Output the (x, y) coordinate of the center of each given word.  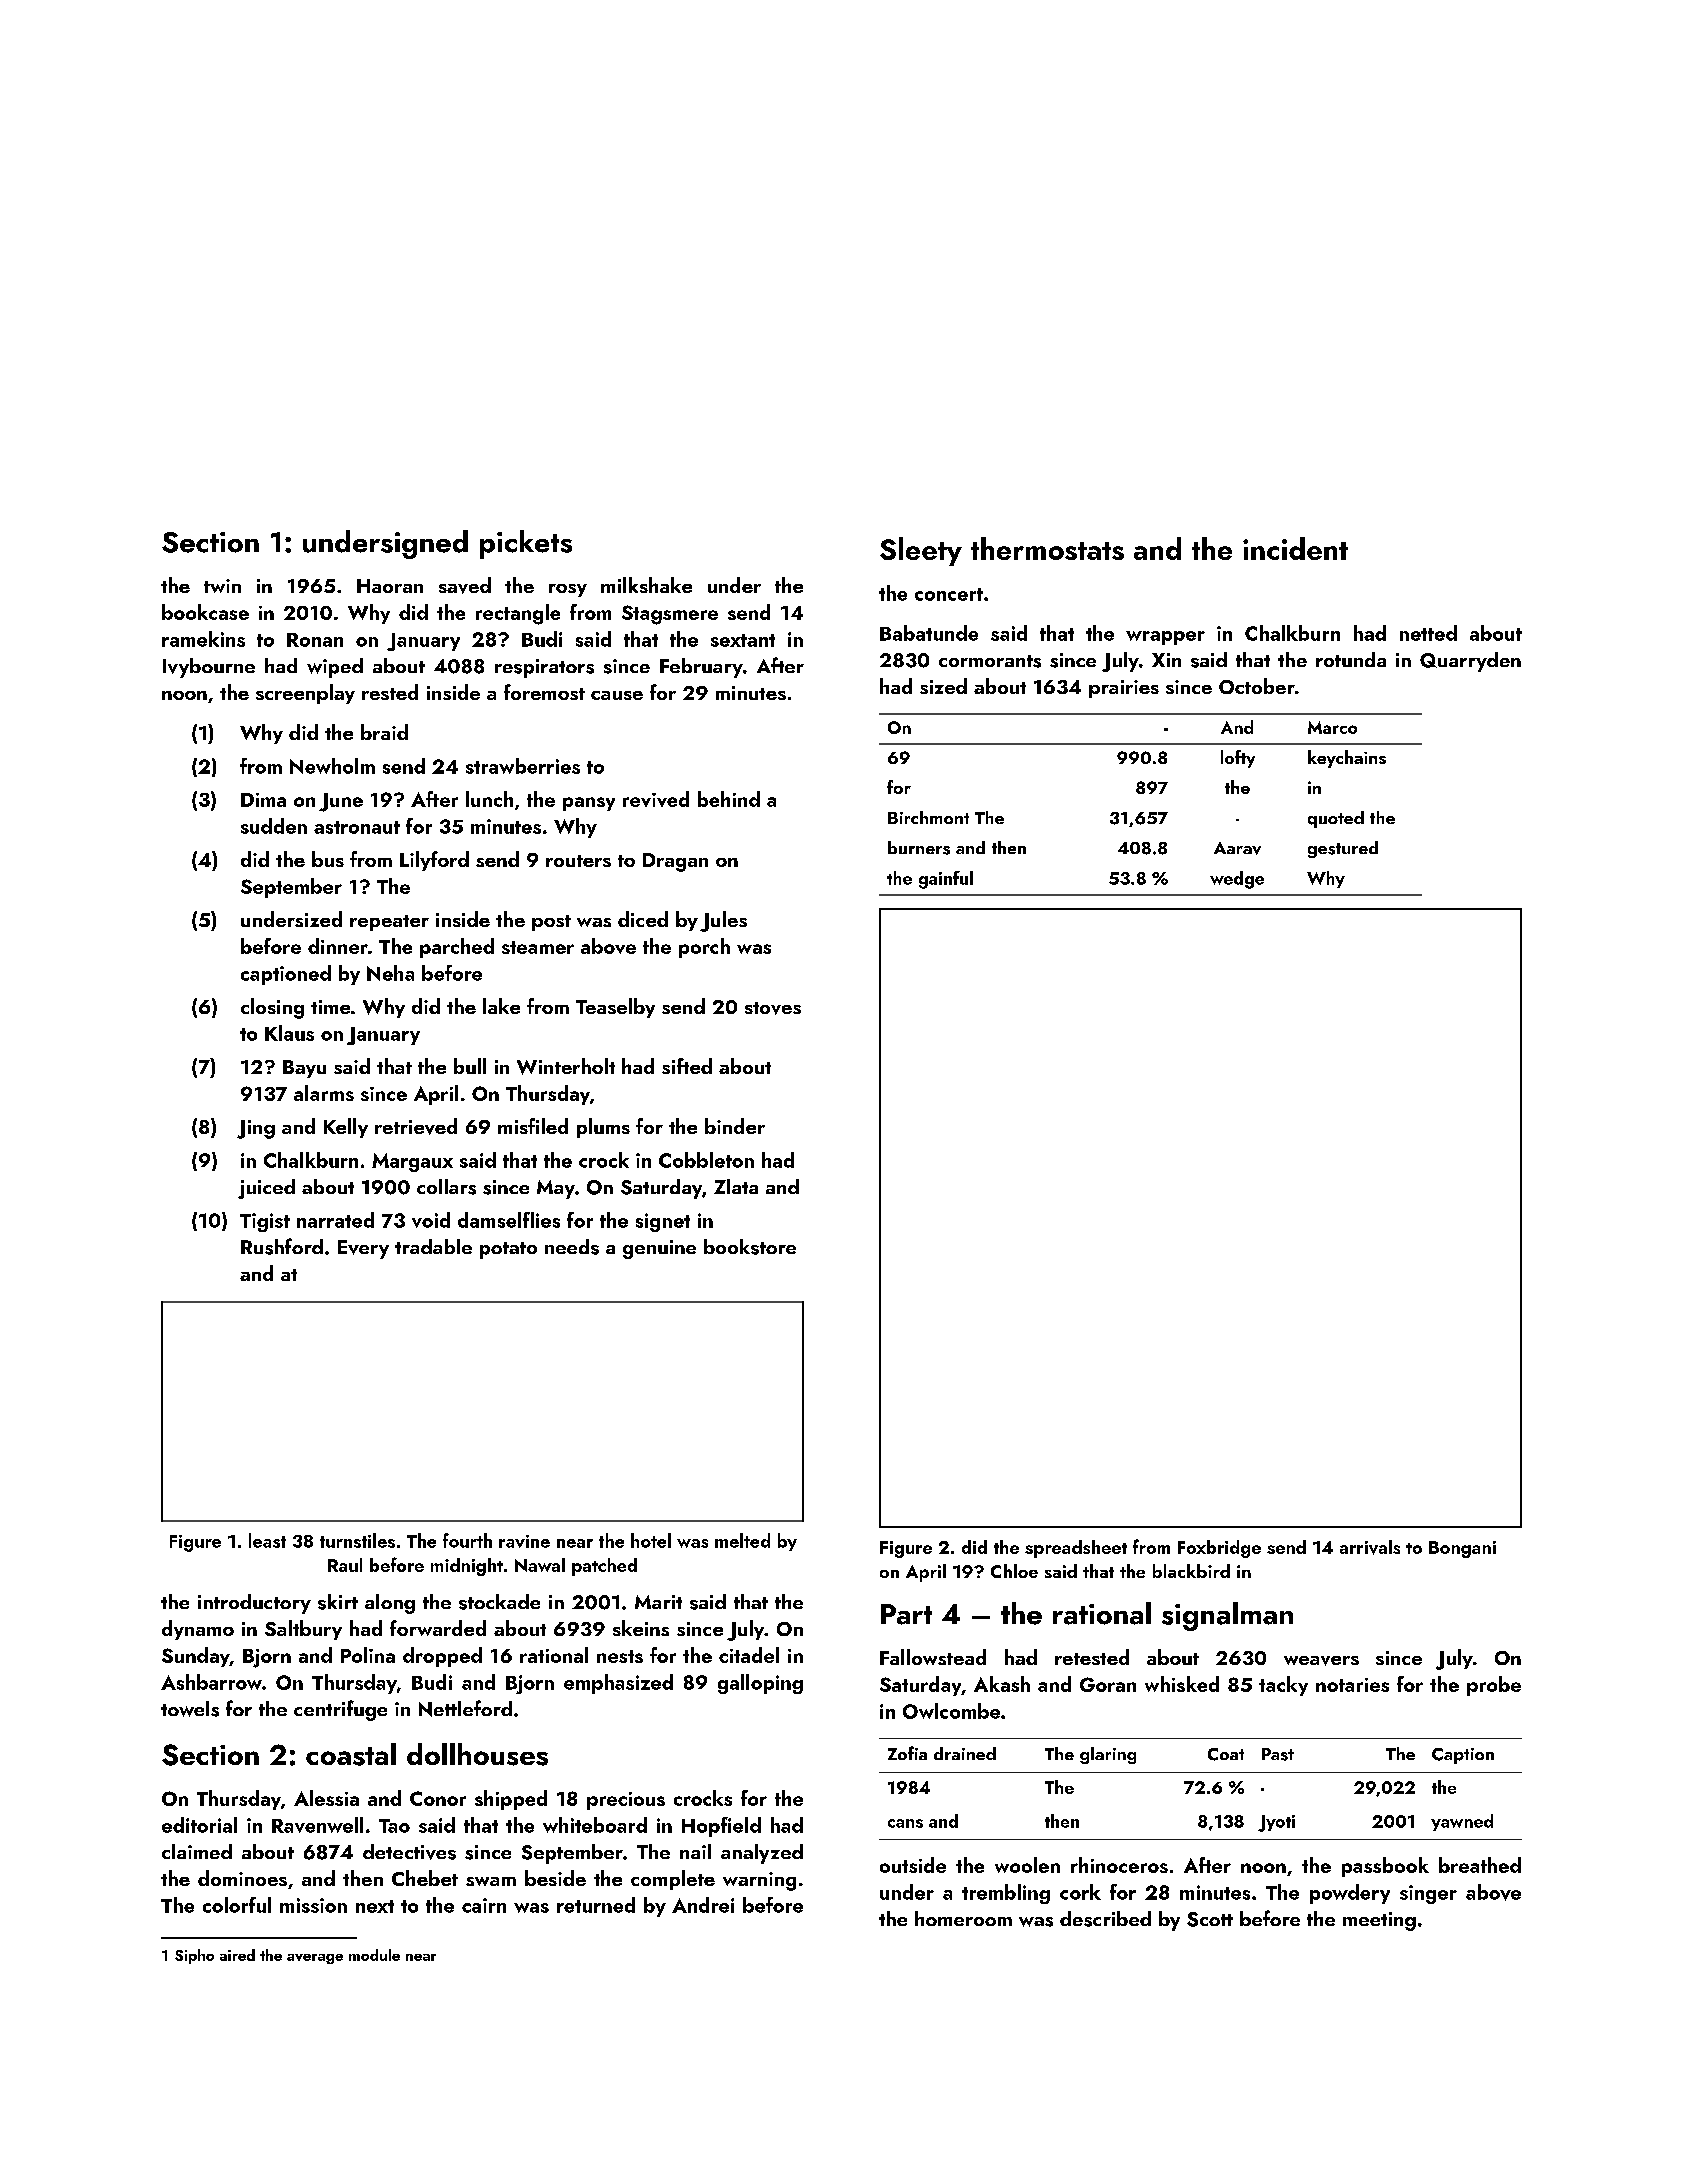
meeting (1379, 1921)
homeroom (963, 1918)
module (374, 1955)
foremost (544, 692)
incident (1295, 548)
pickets (526, 544)
